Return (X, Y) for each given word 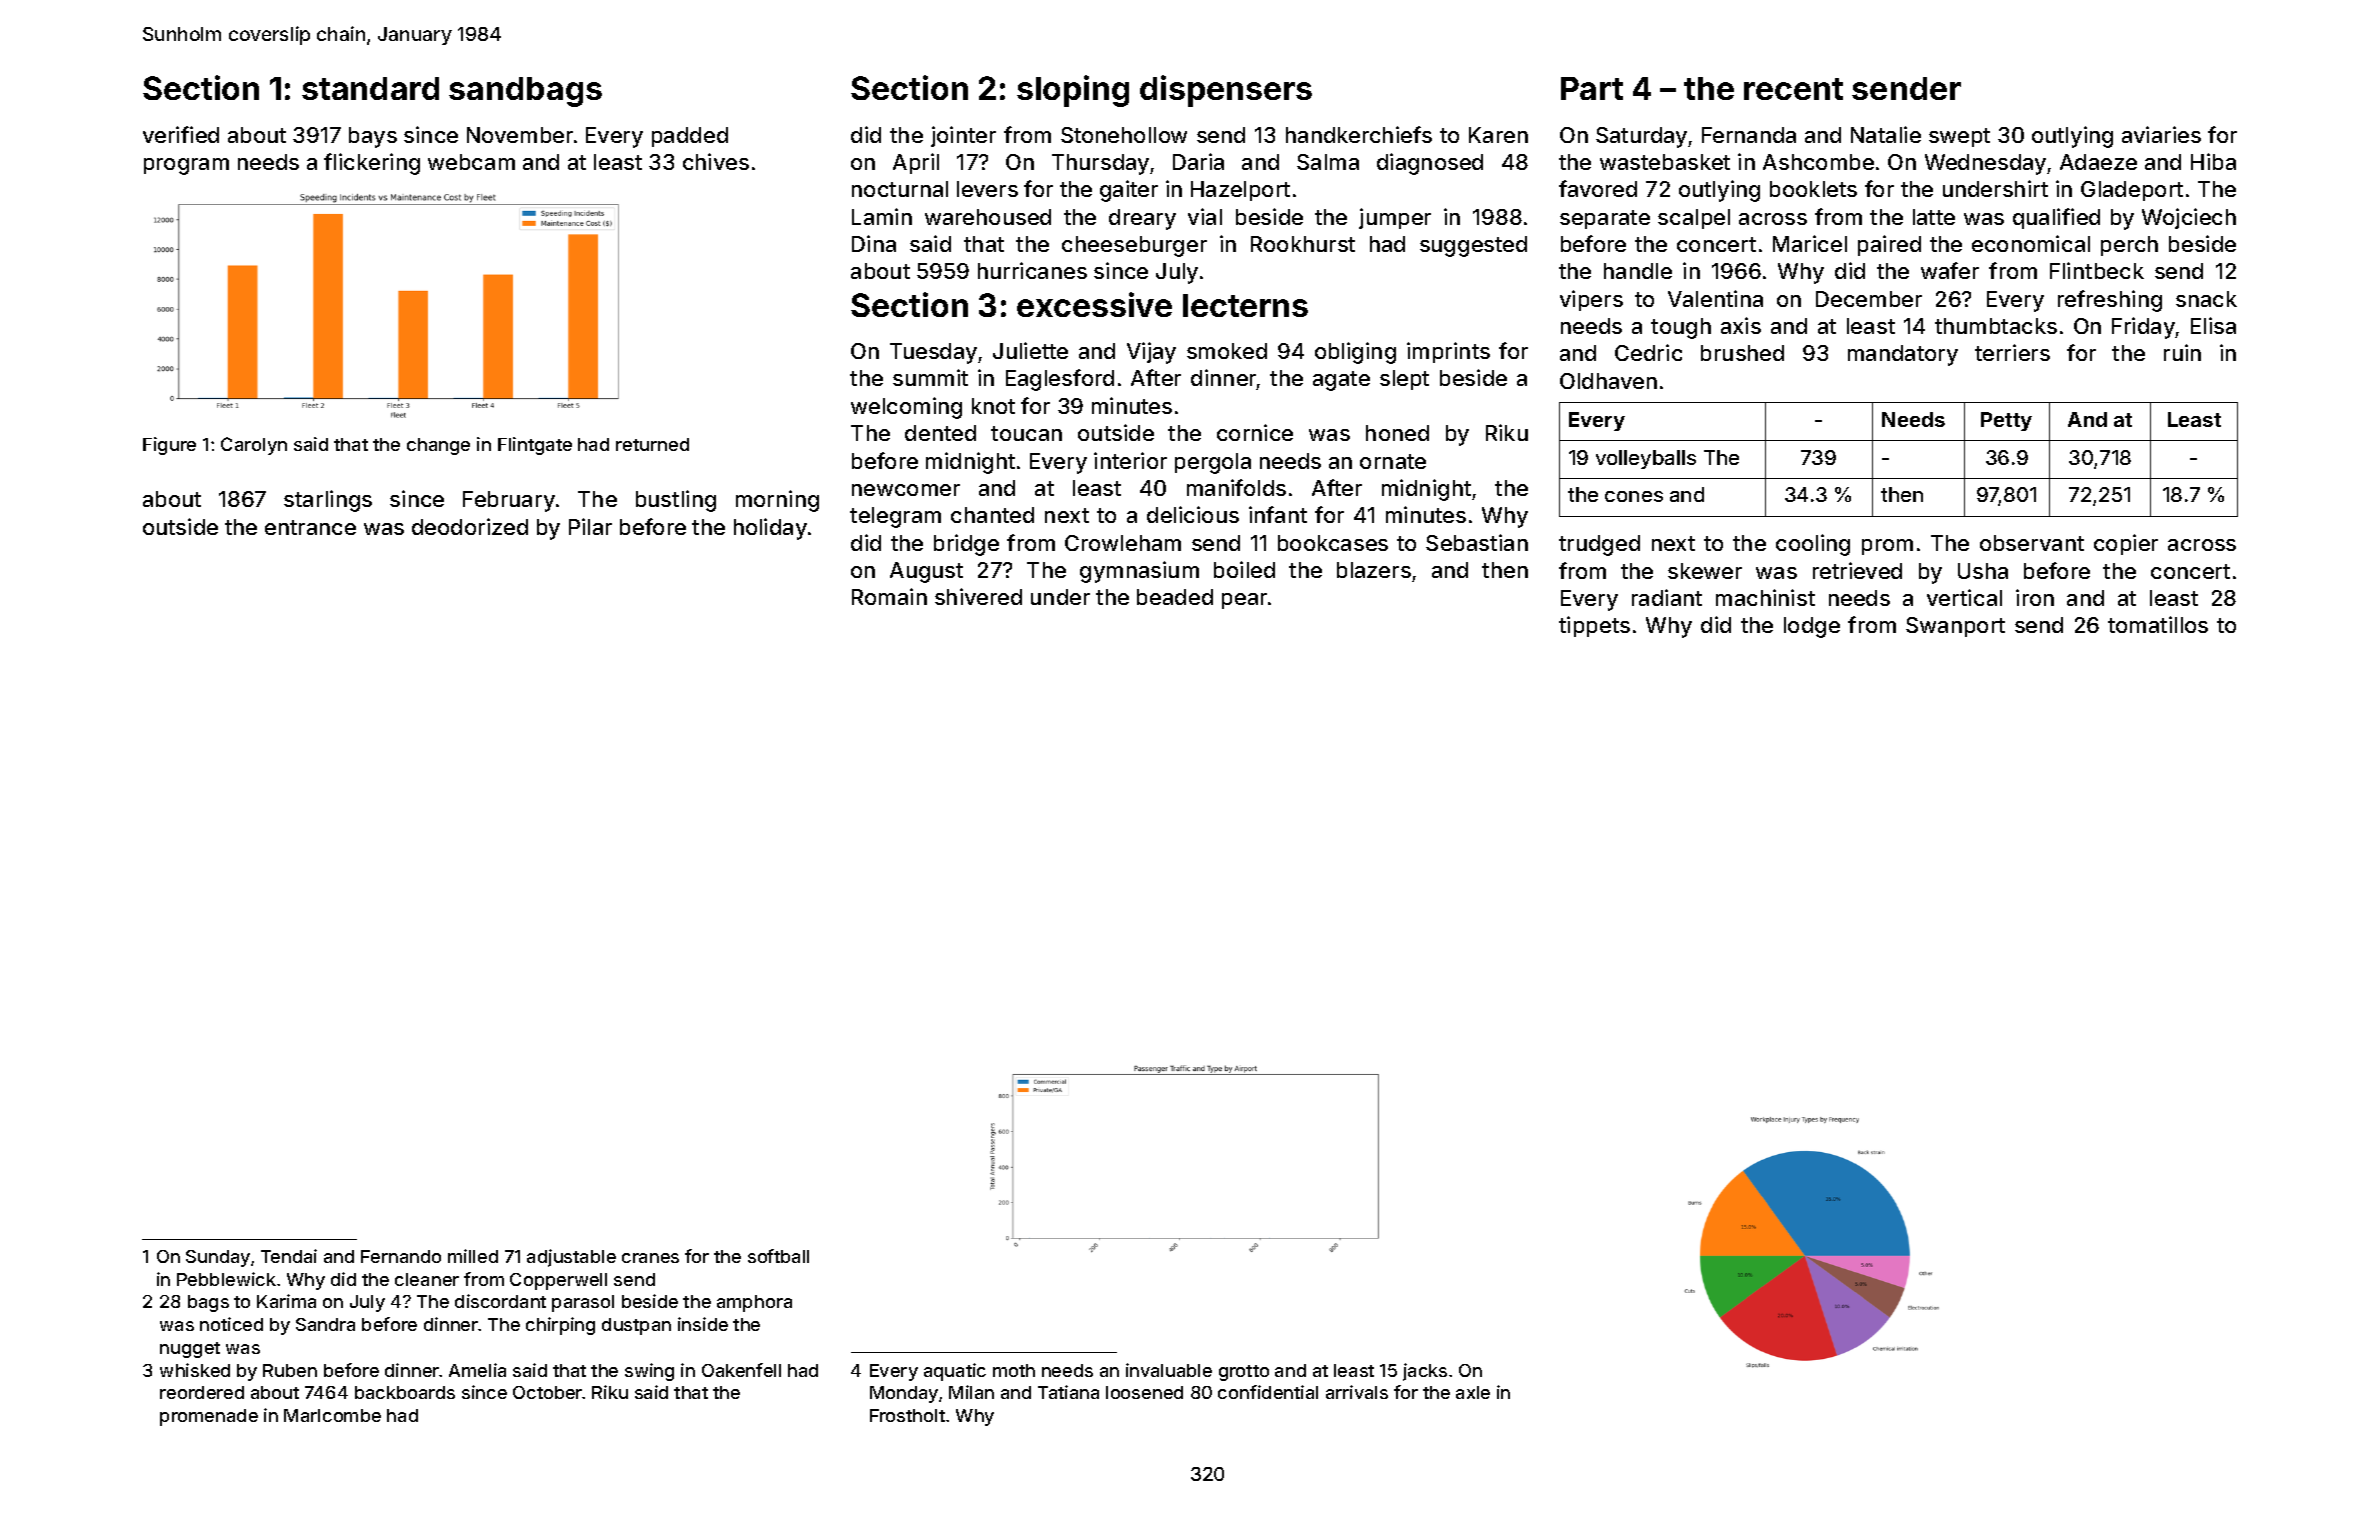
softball (778, 1256)
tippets (1594, 626)
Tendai (289, 1256)
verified (181, 134)
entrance (310, 527)
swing (649, 1372)
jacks (1425, 1372)
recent (1793, 89)
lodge (1812, 627)
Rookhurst (1303, 244)
